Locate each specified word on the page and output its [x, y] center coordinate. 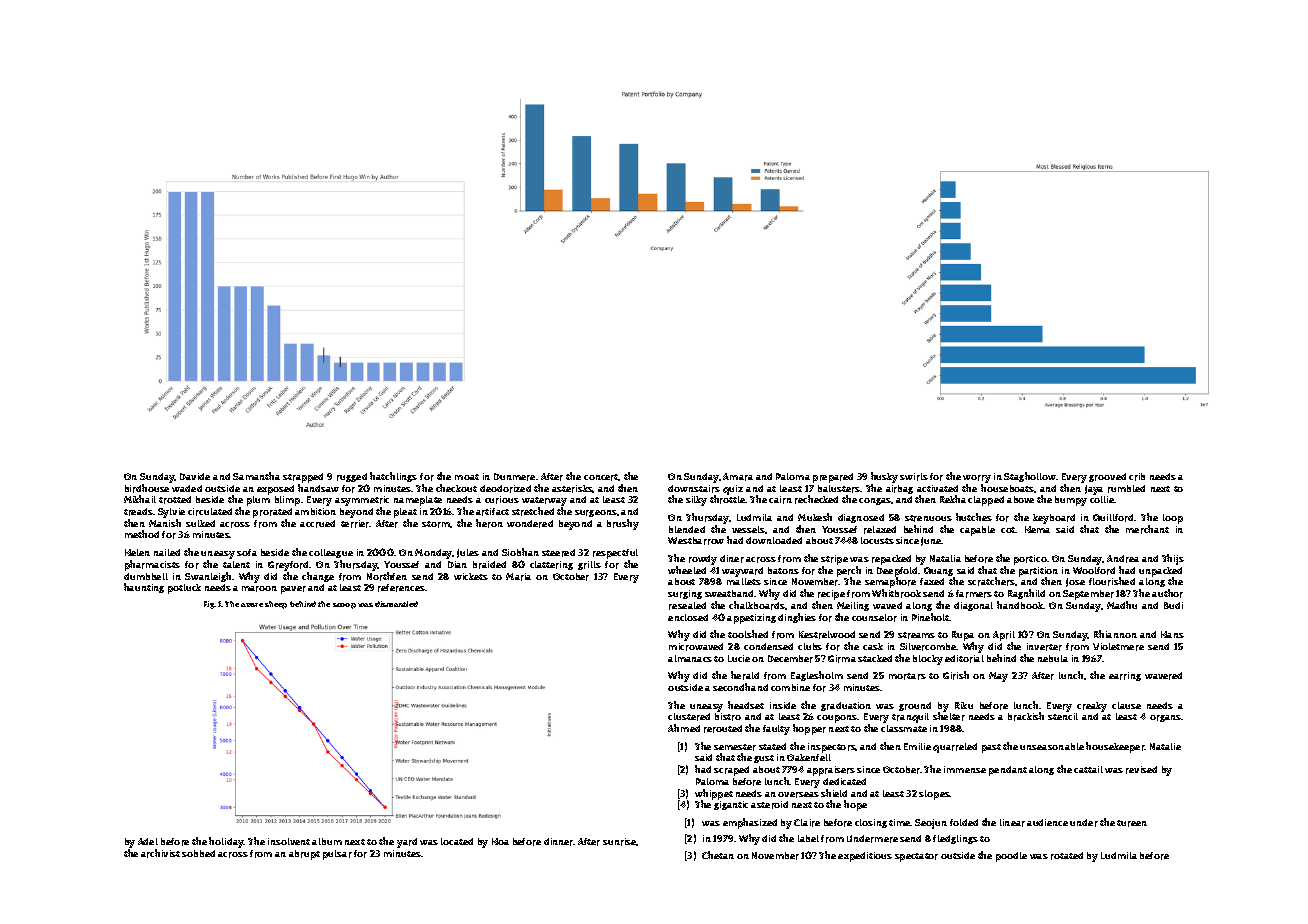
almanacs [690, 658]
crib [1137, 477]
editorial [964, 659]
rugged [352, 477]
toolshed [748, 634]
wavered [1163, 676]
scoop [344, 606]
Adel [148, 841]
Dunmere [514, 477]
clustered [689, 717]
